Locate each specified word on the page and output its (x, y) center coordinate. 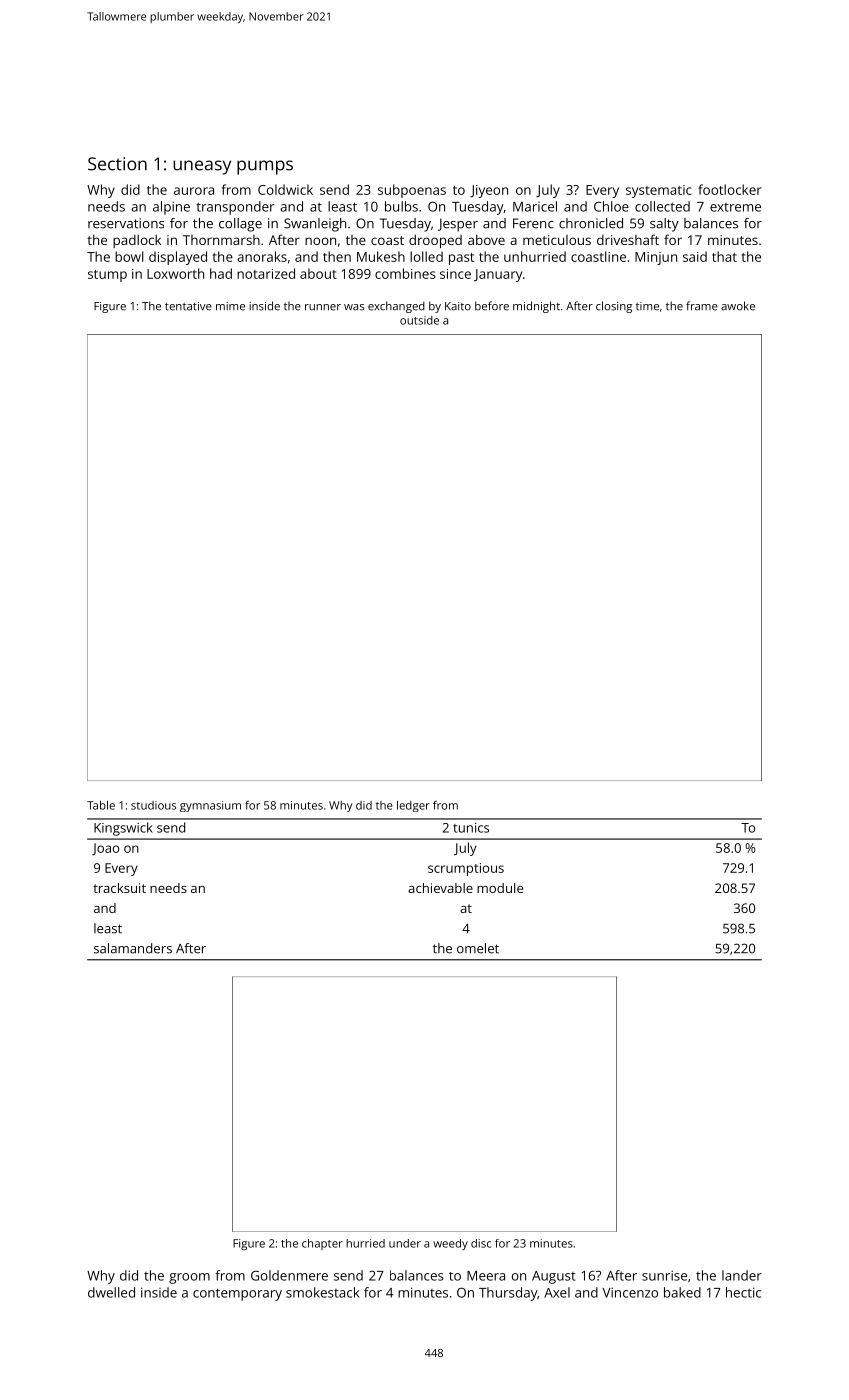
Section (117, 164)
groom (189, 1278)
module (500, 888)
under (405, 1243)
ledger (413, 806)
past (461, 259)
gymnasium (210, 806)
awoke (738, 306)
